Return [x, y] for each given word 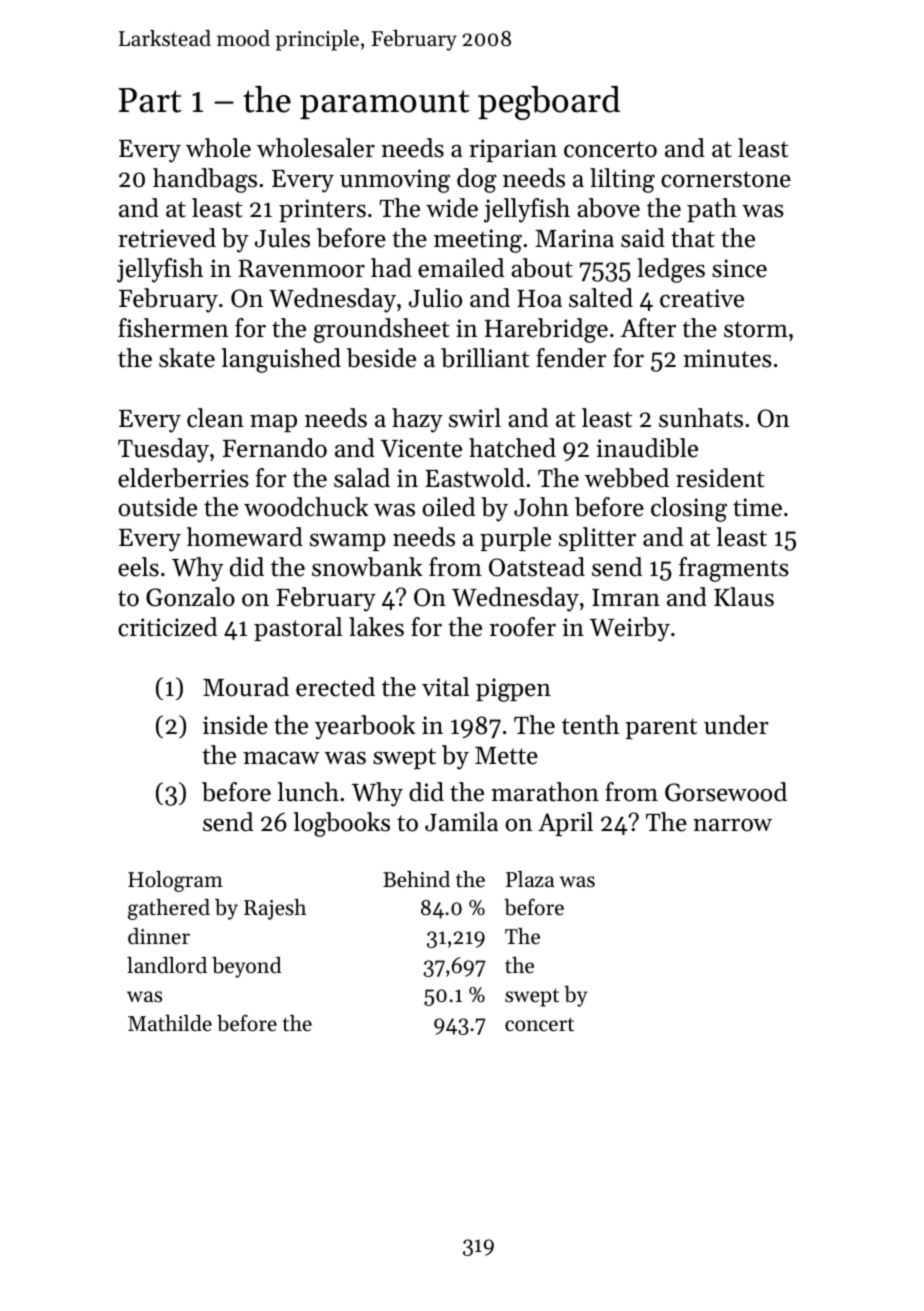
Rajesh [275, 909]
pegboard [549, 103]
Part [150, 100]
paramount [385, 104]
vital [446, 687]
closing [689, 509]
